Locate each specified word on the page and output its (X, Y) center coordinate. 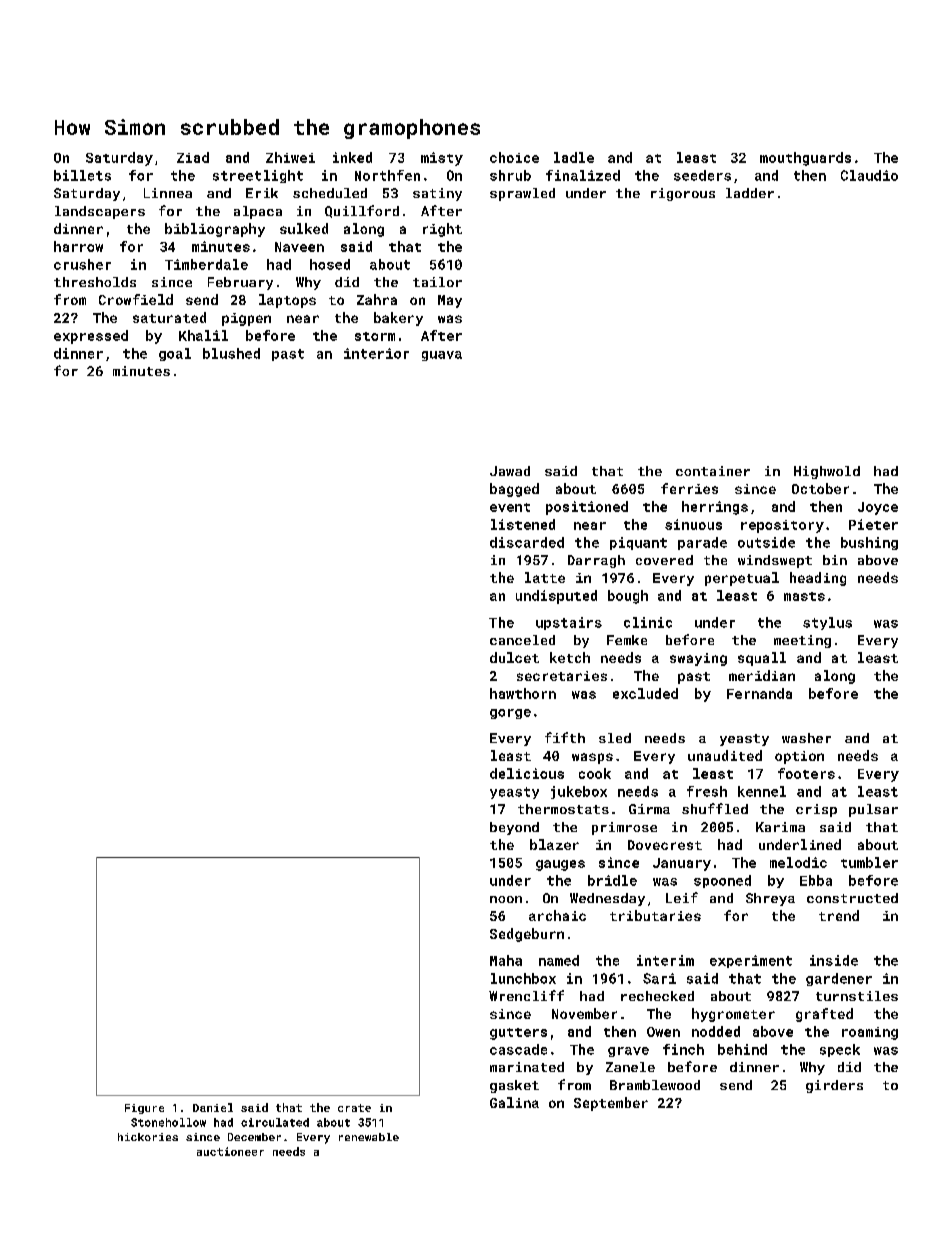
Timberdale (206, 264)
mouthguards (805, 159)
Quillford (362, 211)
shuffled (715, 808)
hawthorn (523, 693)
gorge (510, 714)
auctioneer (230, 1151)
